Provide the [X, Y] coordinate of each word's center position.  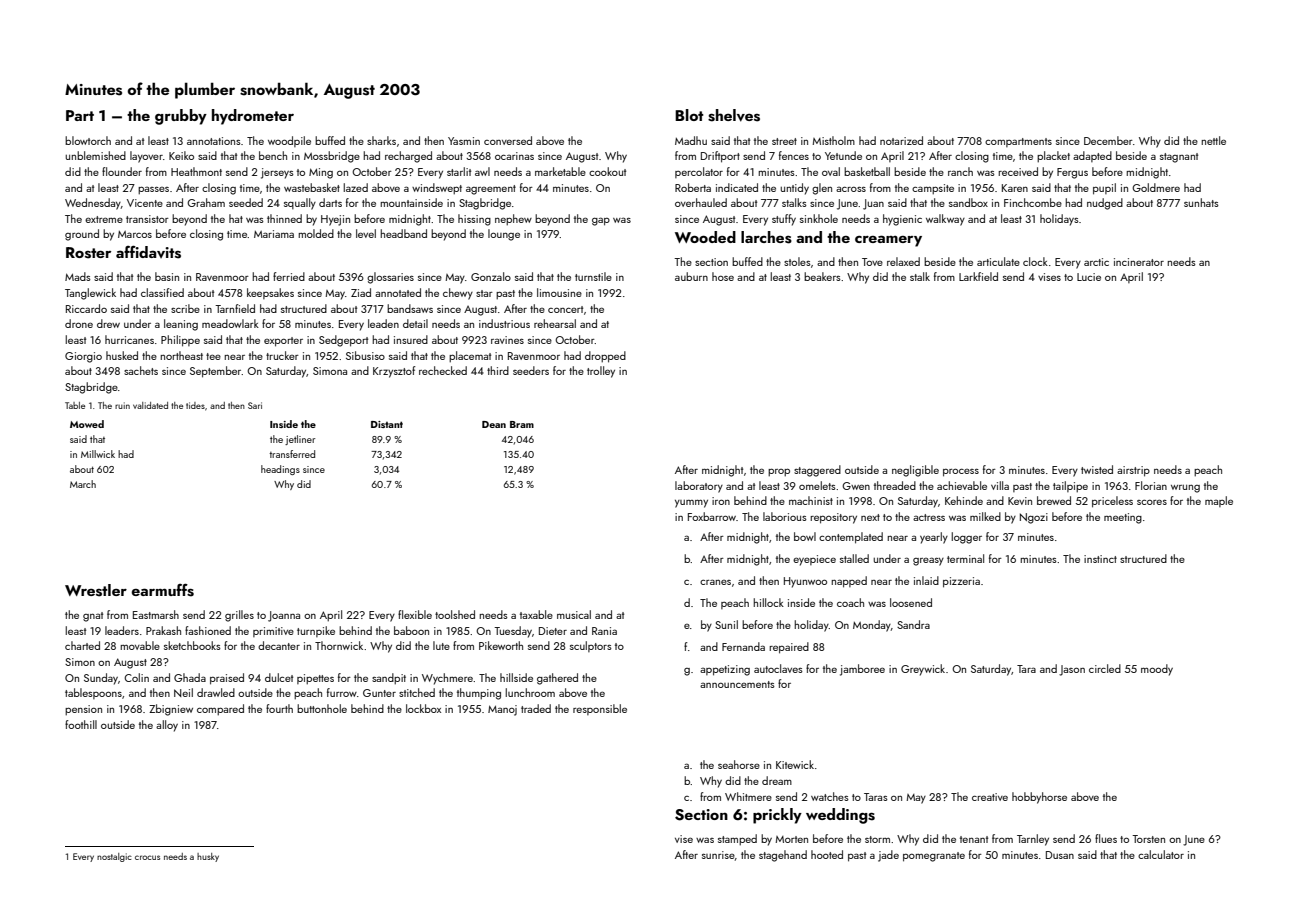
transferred [292, 454]
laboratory [699, 487]
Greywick [923, 670]
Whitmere [748, 796]
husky [208, 857]
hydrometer [253, 117]
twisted [1097, 469]
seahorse [739, 764]
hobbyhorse [1039, 798]
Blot [689, 115]
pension [83, 710]
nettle [1213, 140]
